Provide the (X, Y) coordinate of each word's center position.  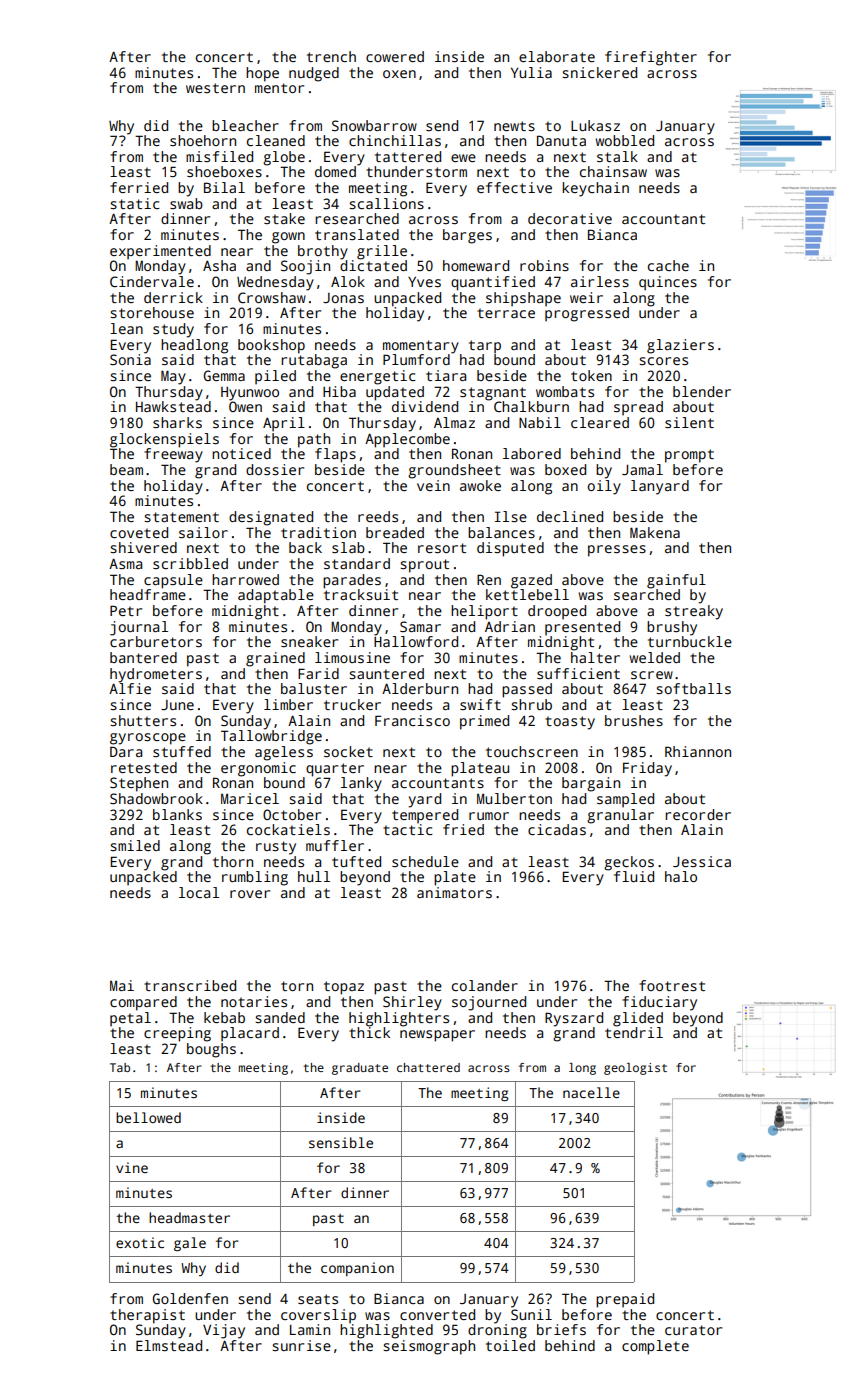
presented (582, 628)
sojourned (489, 1003)
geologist (635, 1069)
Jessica (702, 861)
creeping (177, 1034)
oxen (399, 74)
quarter (335, 770)
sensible (341, 1142)
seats (318, 1299)
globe (284, 158)
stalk (617, 156)
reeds (378, 516)
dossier (275, 469)
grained (275, 659)
